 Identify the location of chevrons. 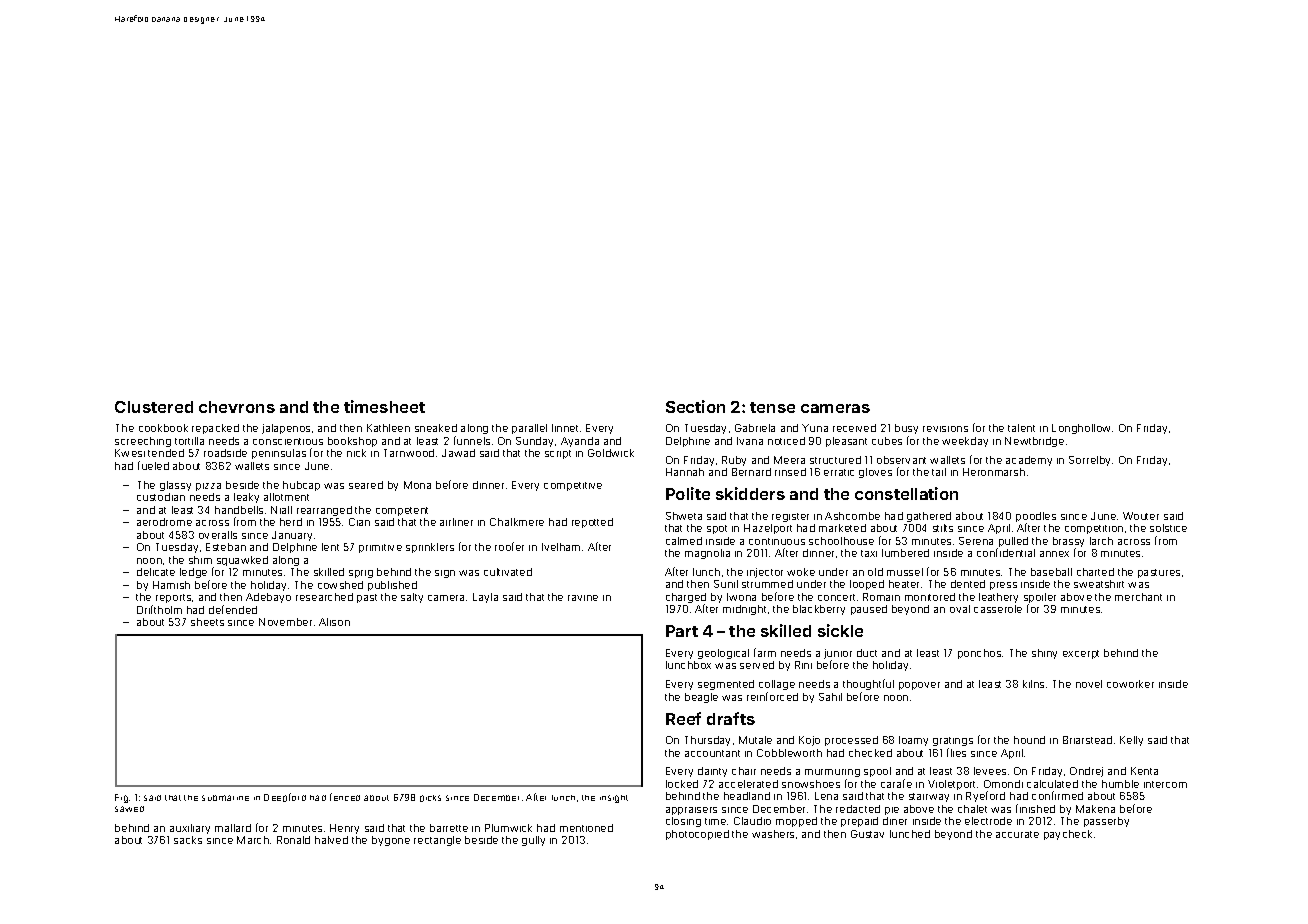
(237, 407).
